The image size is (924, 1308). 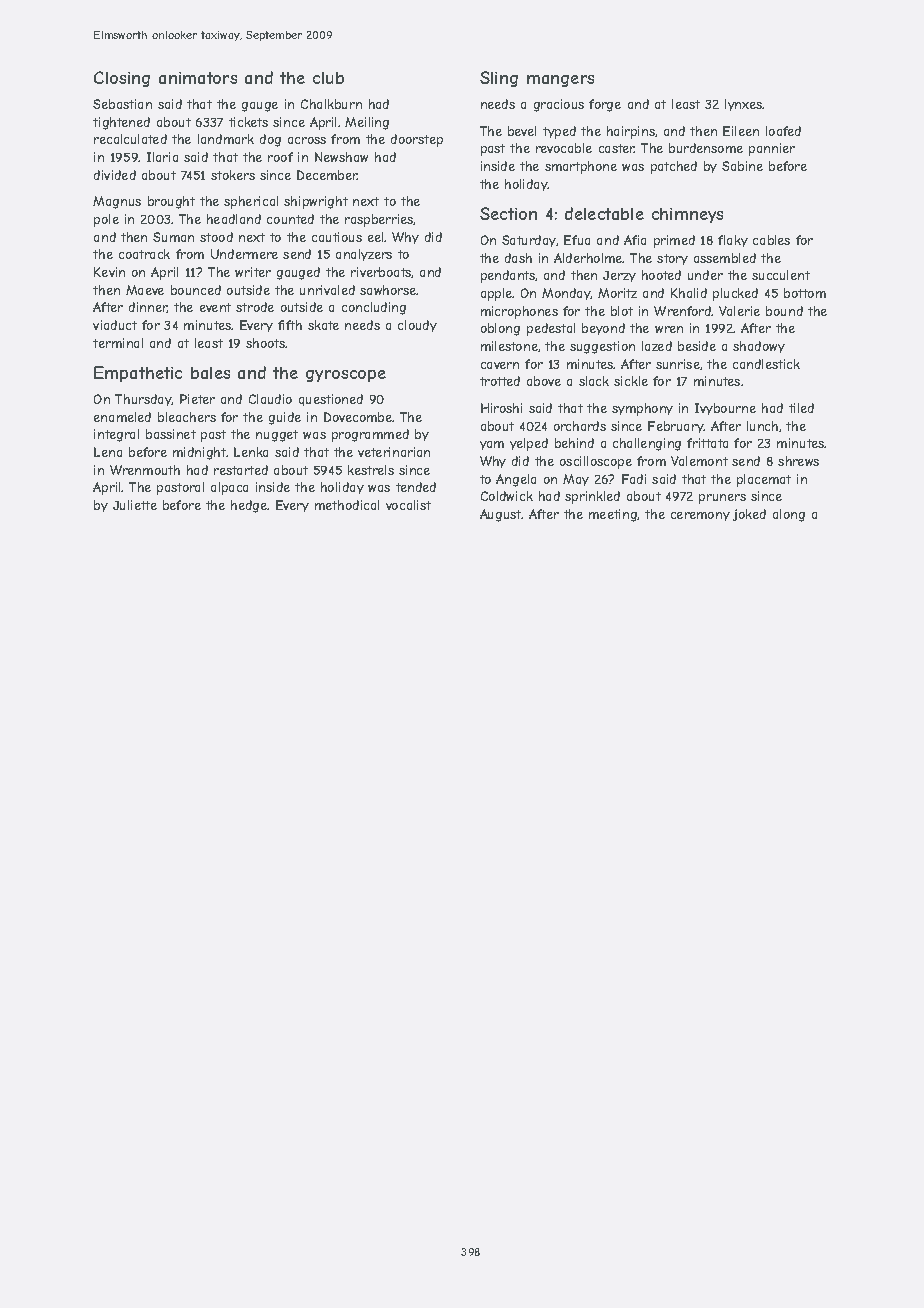 What do you see at coordinates (559, 105) in the screenshot?
I see `gracious` at bounding box center [559, 105].
